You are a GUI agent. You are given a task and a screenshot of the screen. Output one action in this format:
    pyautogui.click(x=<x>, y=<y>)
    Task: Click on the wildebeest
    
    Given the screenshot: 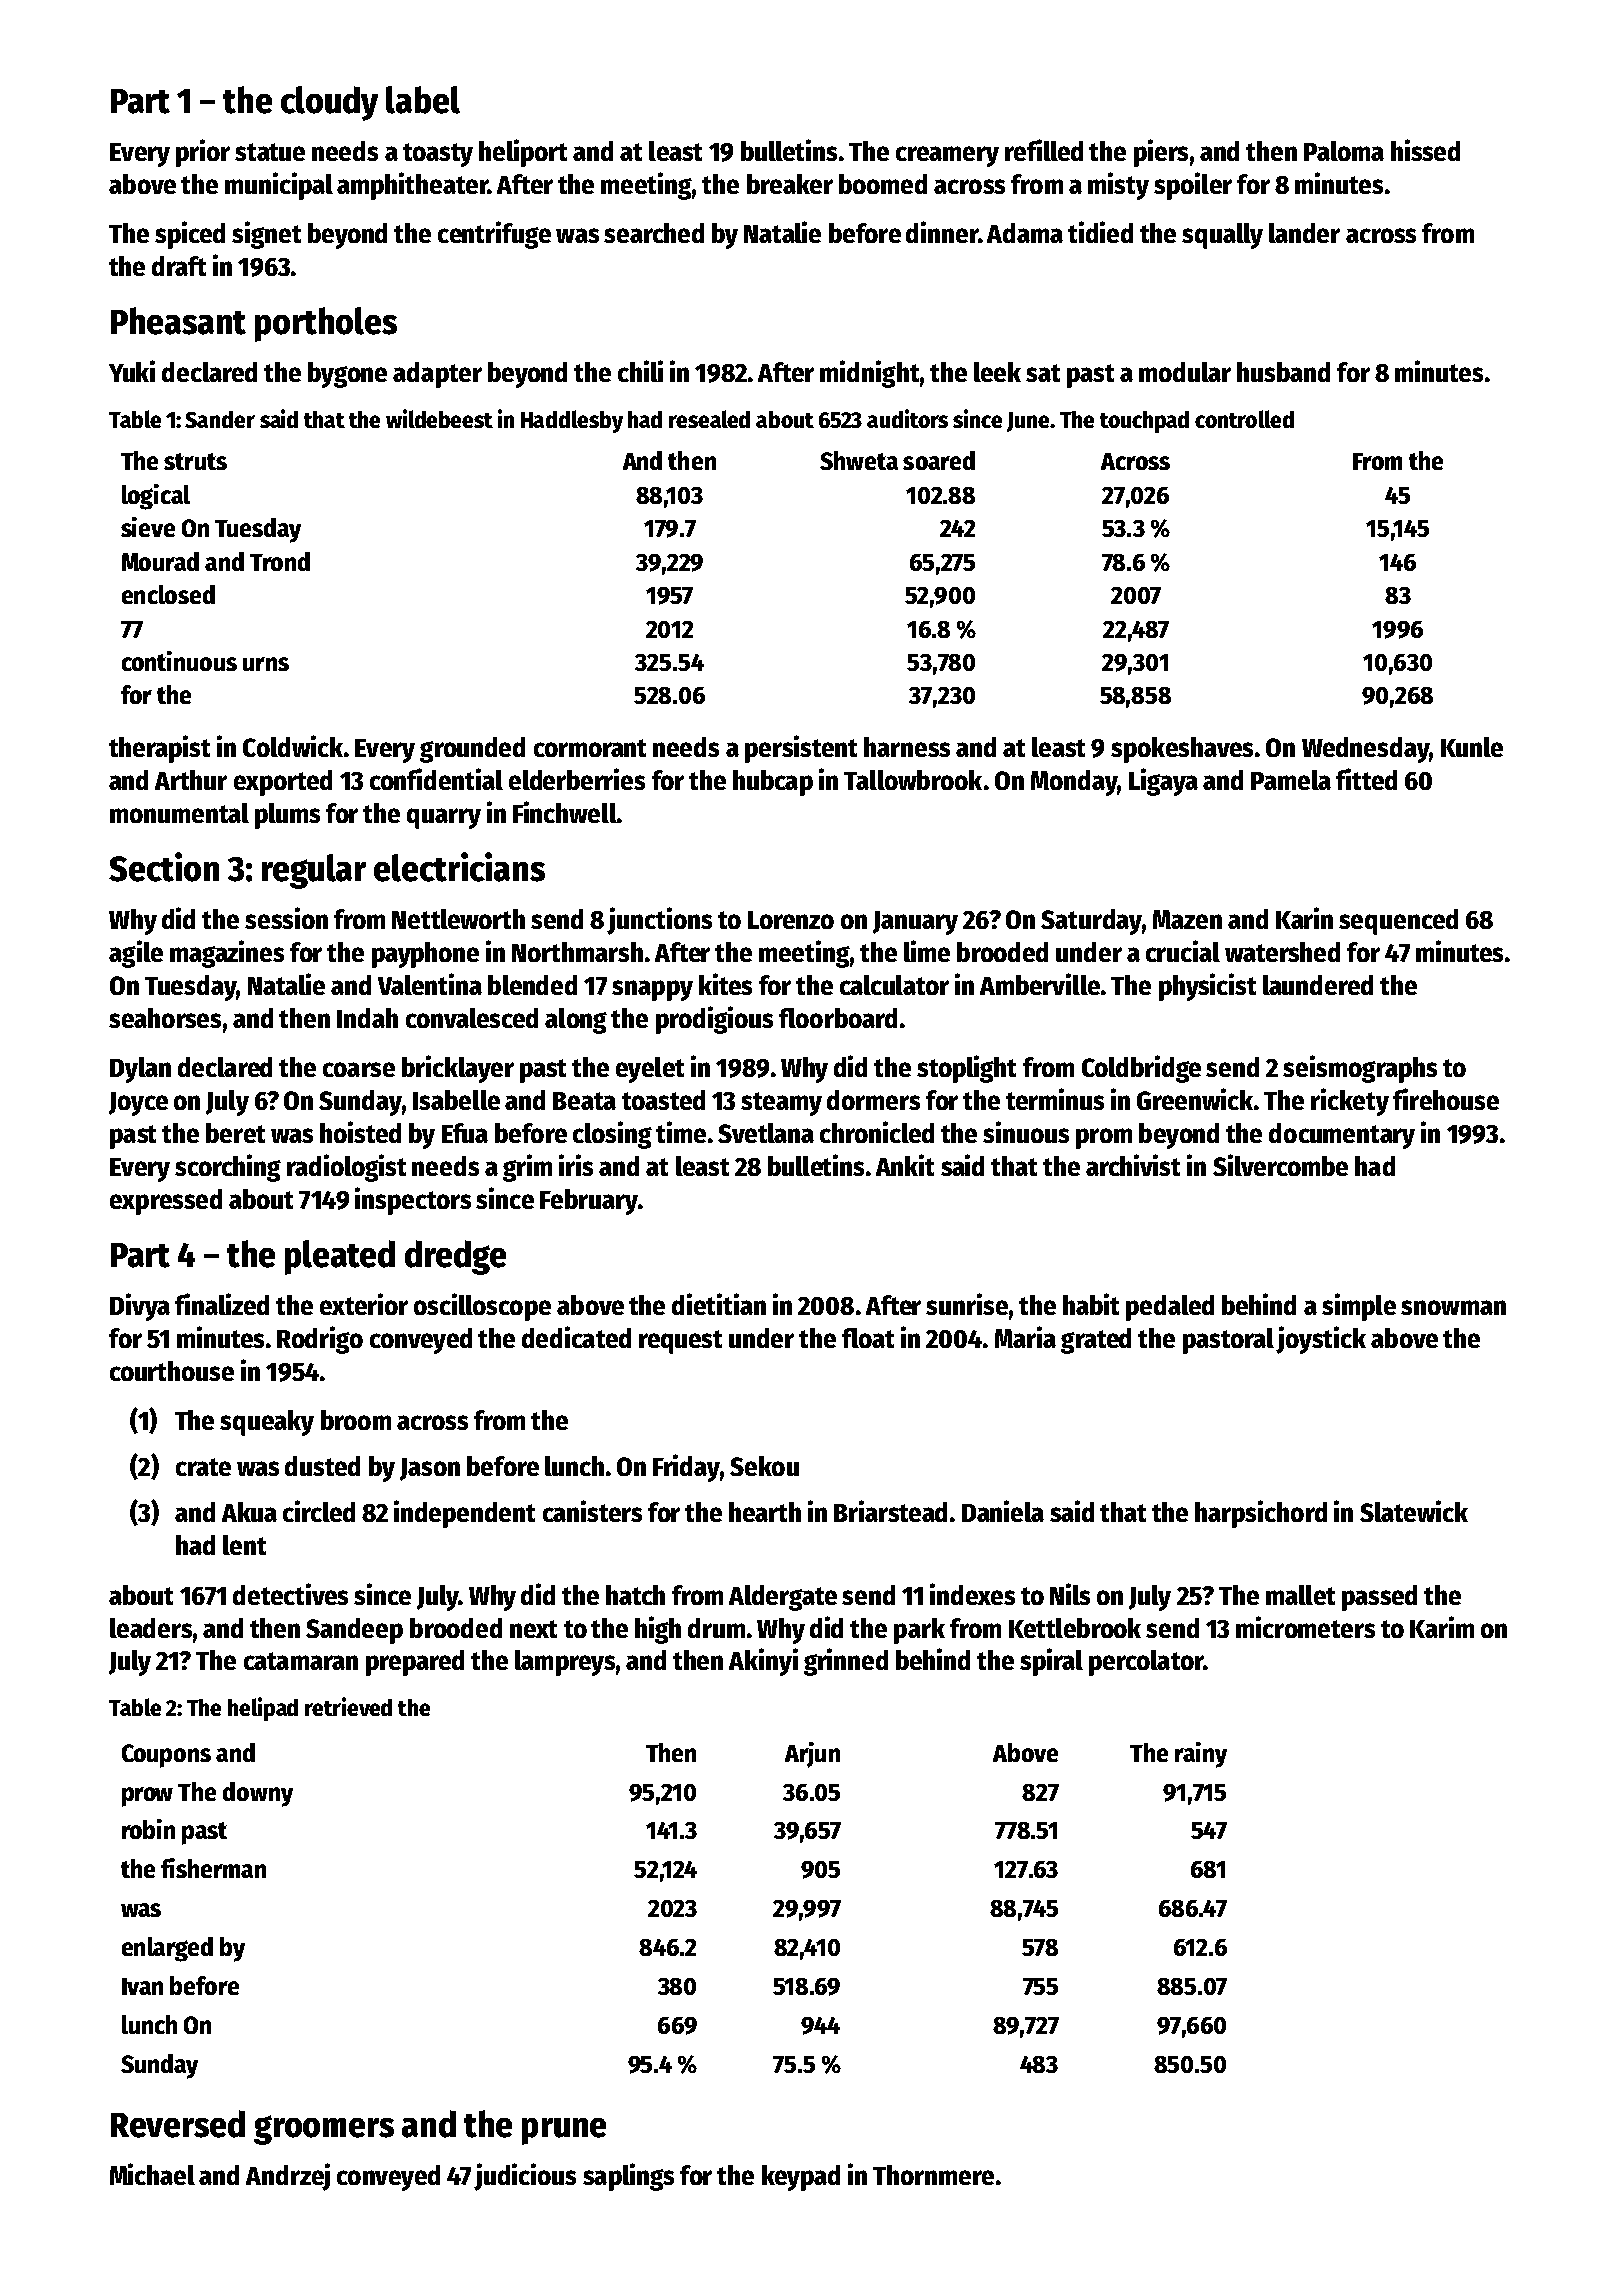 What is the action you would take?
    pyautogui.click(x=439, y=418)
